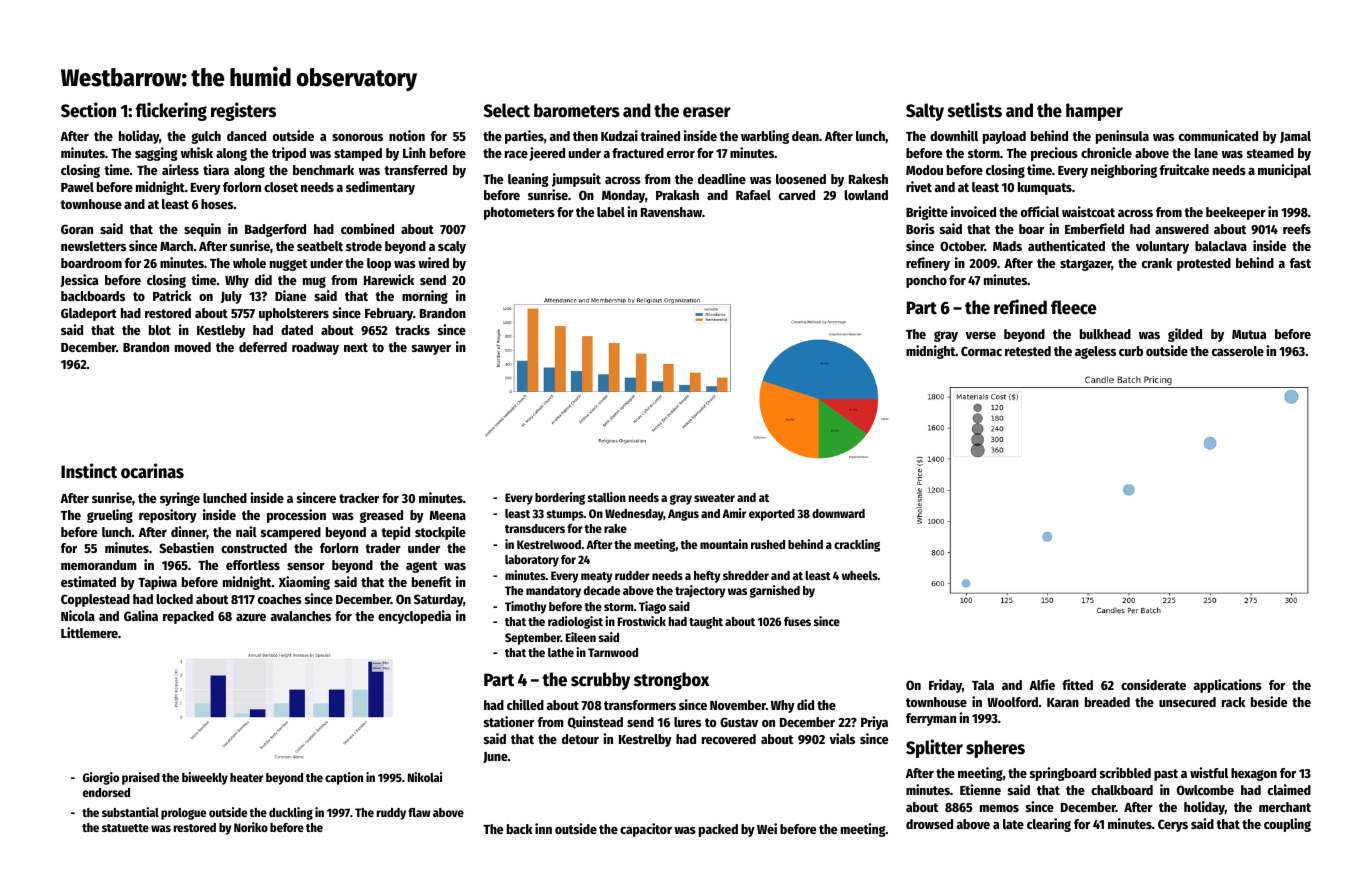 The width and height of the screenshot is (1372, 887). Describe the element at coordinates (253, 565) in the screenshot. I see `effortless` at that location.
